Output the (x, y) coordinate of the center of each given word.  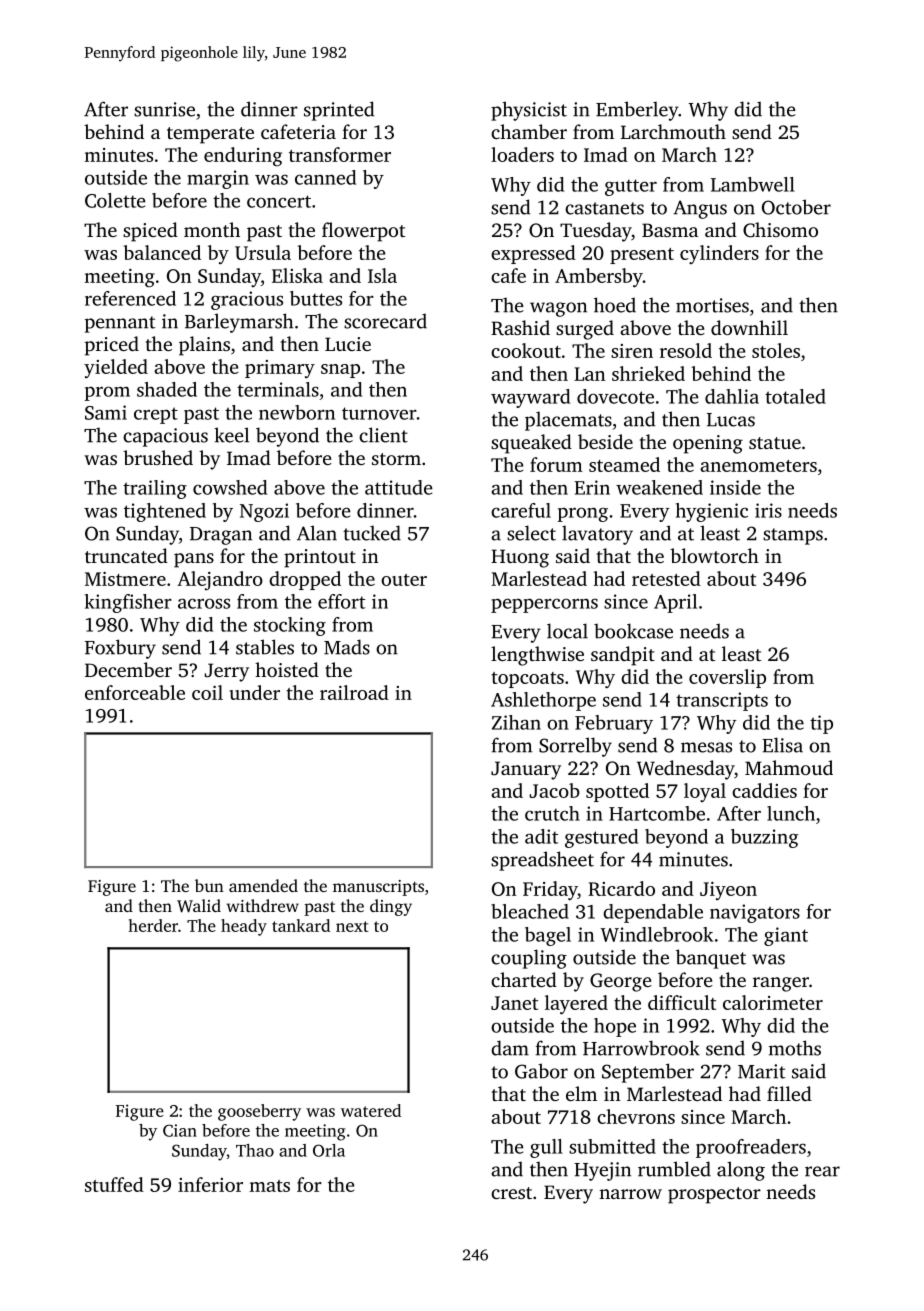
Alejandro (220, 581)
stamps (793, 536)
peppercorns (544, 605)
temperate (210, 135)
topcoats (527, 680)
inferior (210, 1184)
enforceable (135, 692)
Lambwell (753, 184)
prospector (714, 1195)
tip (821, 724)
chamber (529, 131)
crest (511, 1193)
